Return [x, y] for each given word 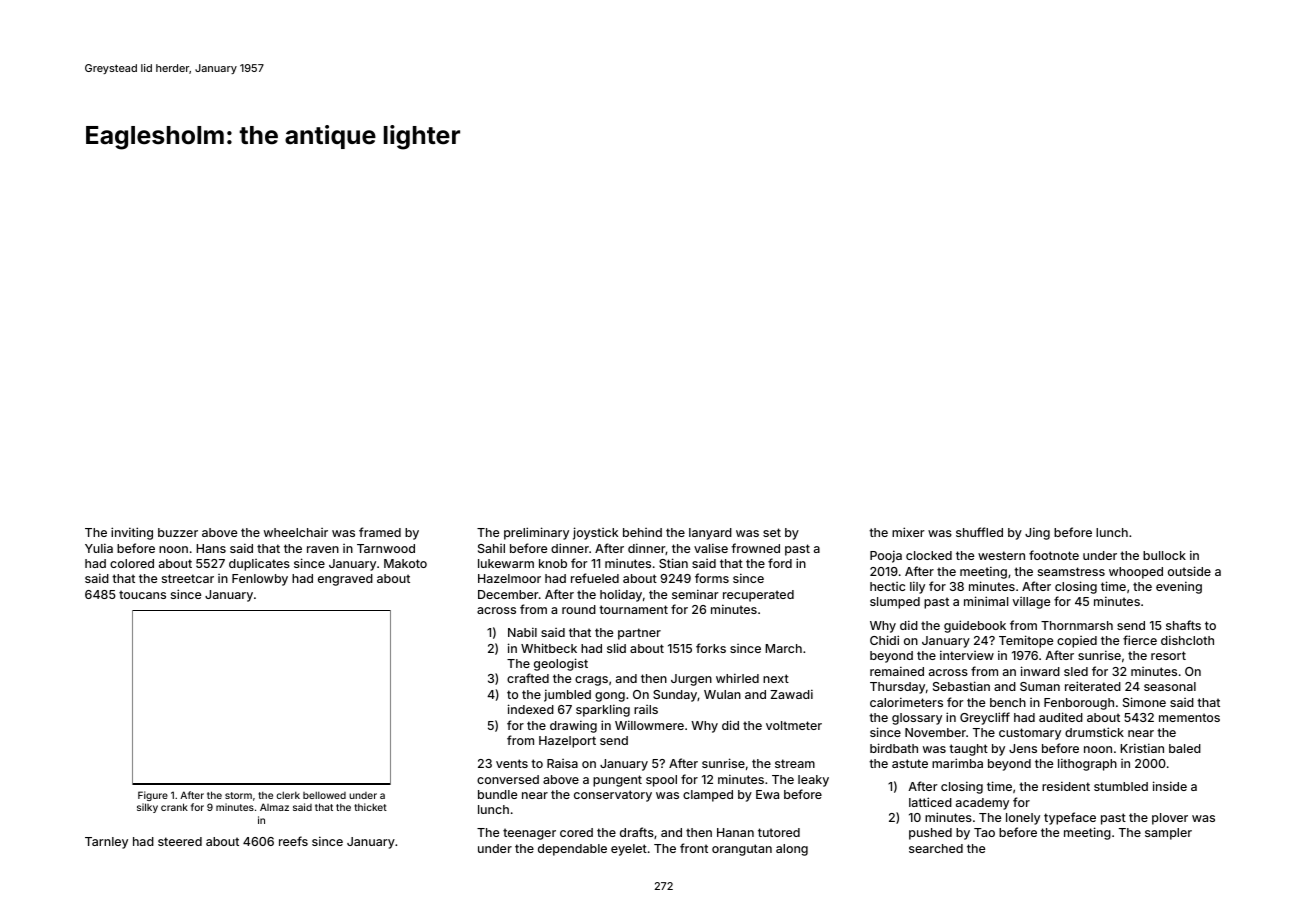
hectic [887, 586]
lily [917, 587]
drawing [573, 726]
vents [512, 763]
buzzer [178, 532]
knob [553, 563]
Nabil [522, 632]
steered [180, 841]
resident [1066, 786]
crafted [528, 678]
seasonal [1170, 686]
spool [661, 781]
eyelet [629, 850]
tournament [633, 609]
